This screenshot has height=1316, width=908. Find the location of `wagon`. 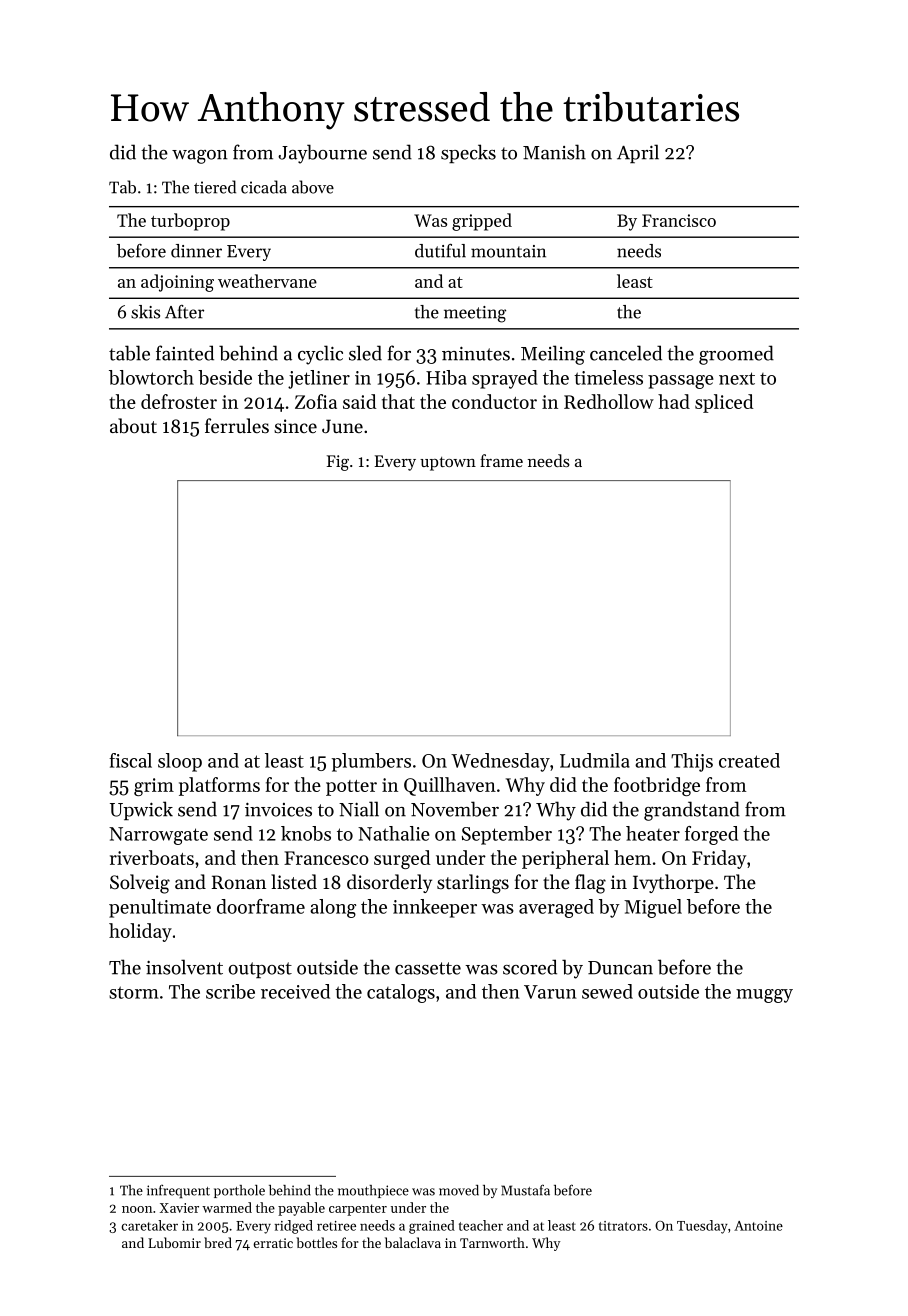

wagon is located at coordinates (200, 157).
